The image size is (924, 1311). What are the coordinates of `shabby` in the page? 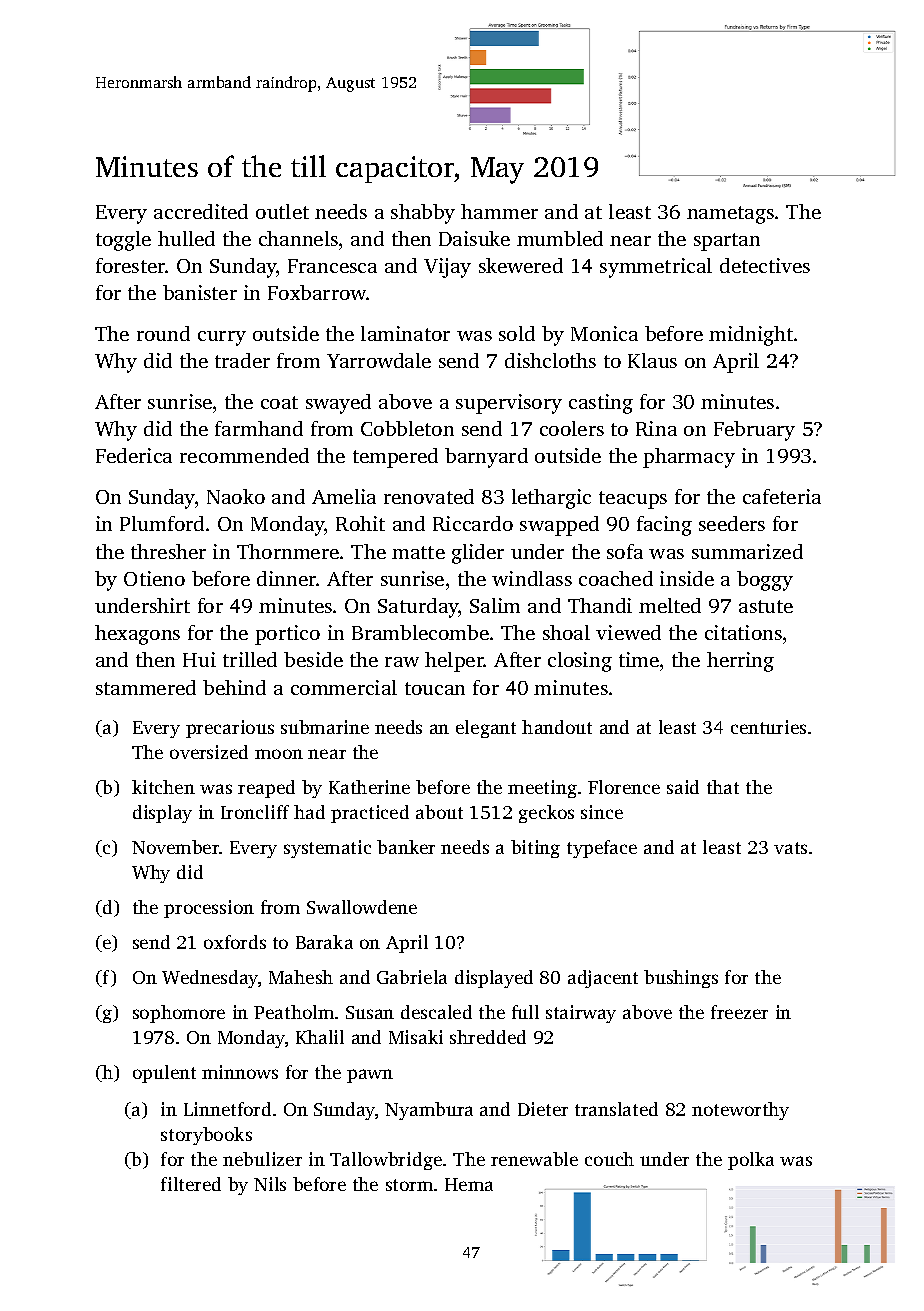 It's located at (423, 214).
